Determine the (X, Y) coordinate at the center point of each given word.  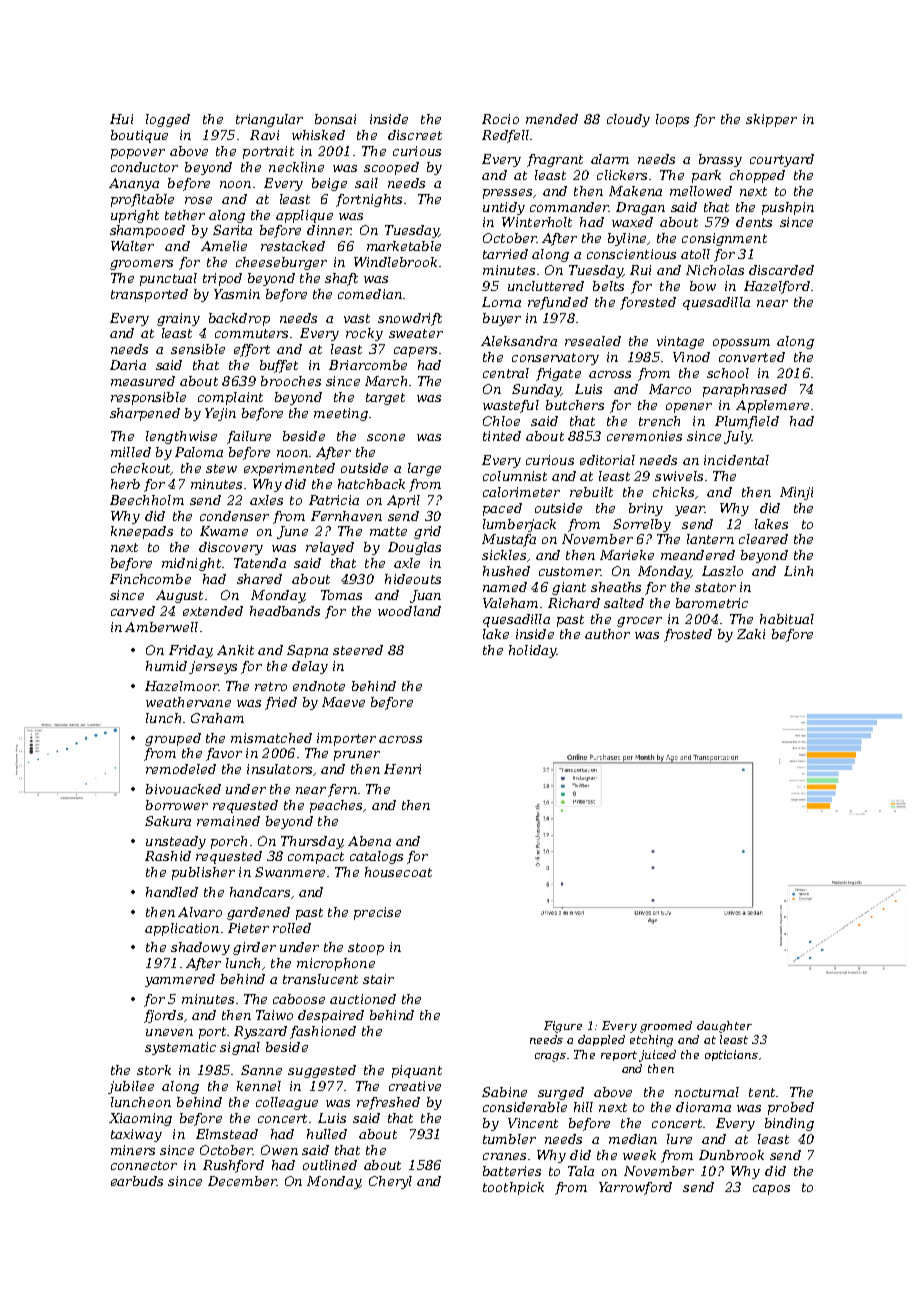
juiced (657, 1056)
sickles (504, 555)
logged (168, 120)
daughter (724, 1027)
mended (552, 119)
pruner (357, 756)
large (424, 469)
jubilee (131, 1087)
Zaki (751, 634)
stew (221, 468)
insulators (279, 769)
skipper (771, 120)
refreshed (388, 1103)
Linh (798, 571)
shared (259, 579)
